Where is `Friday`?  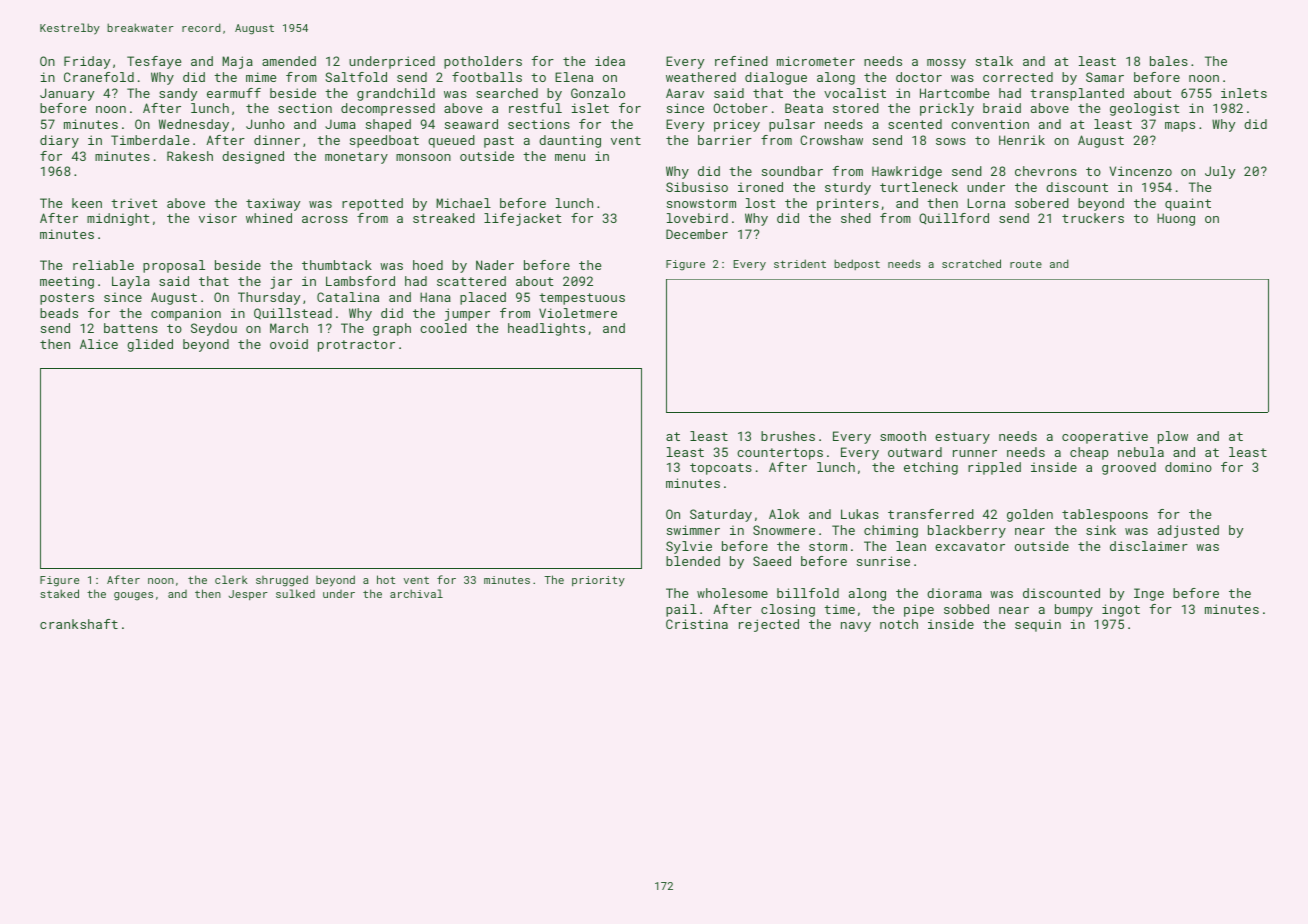 Friday is located at coordinates (87, 62).
